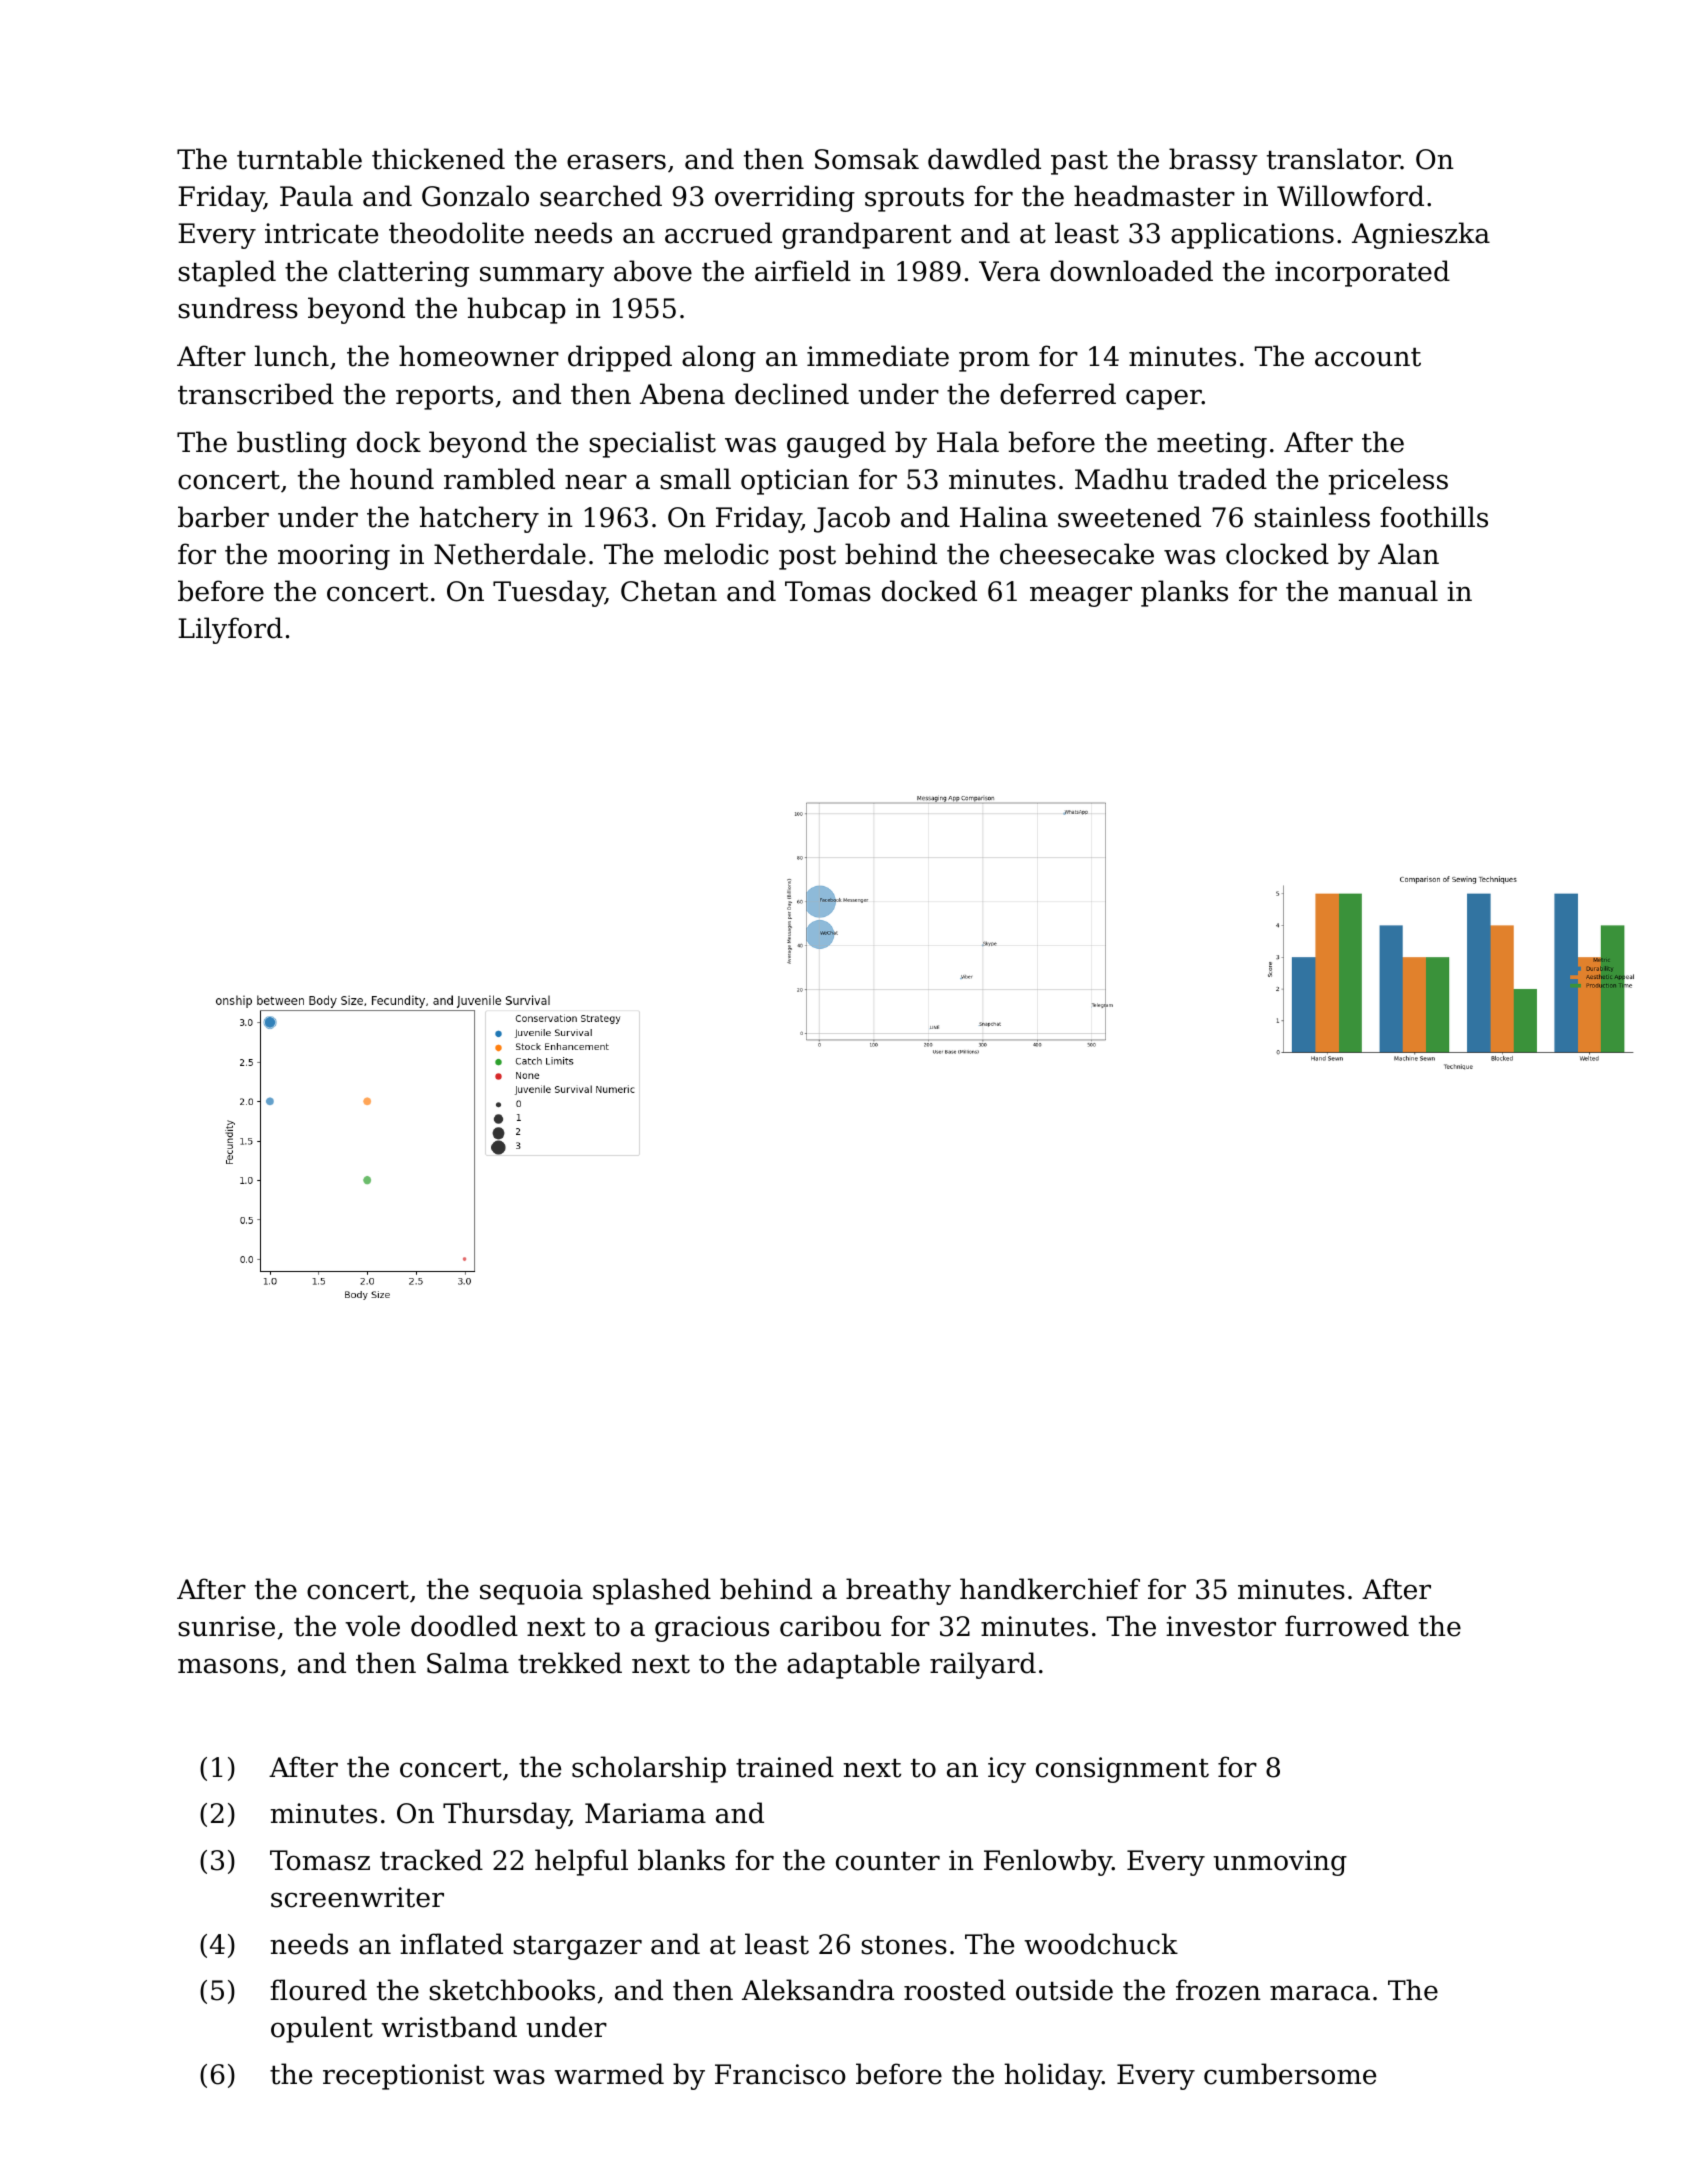 This screenshot has width=1683, height=2178. Describe the element at coordinates (1347, 1626) in the screenshot. I see `furrowed` at that location.
